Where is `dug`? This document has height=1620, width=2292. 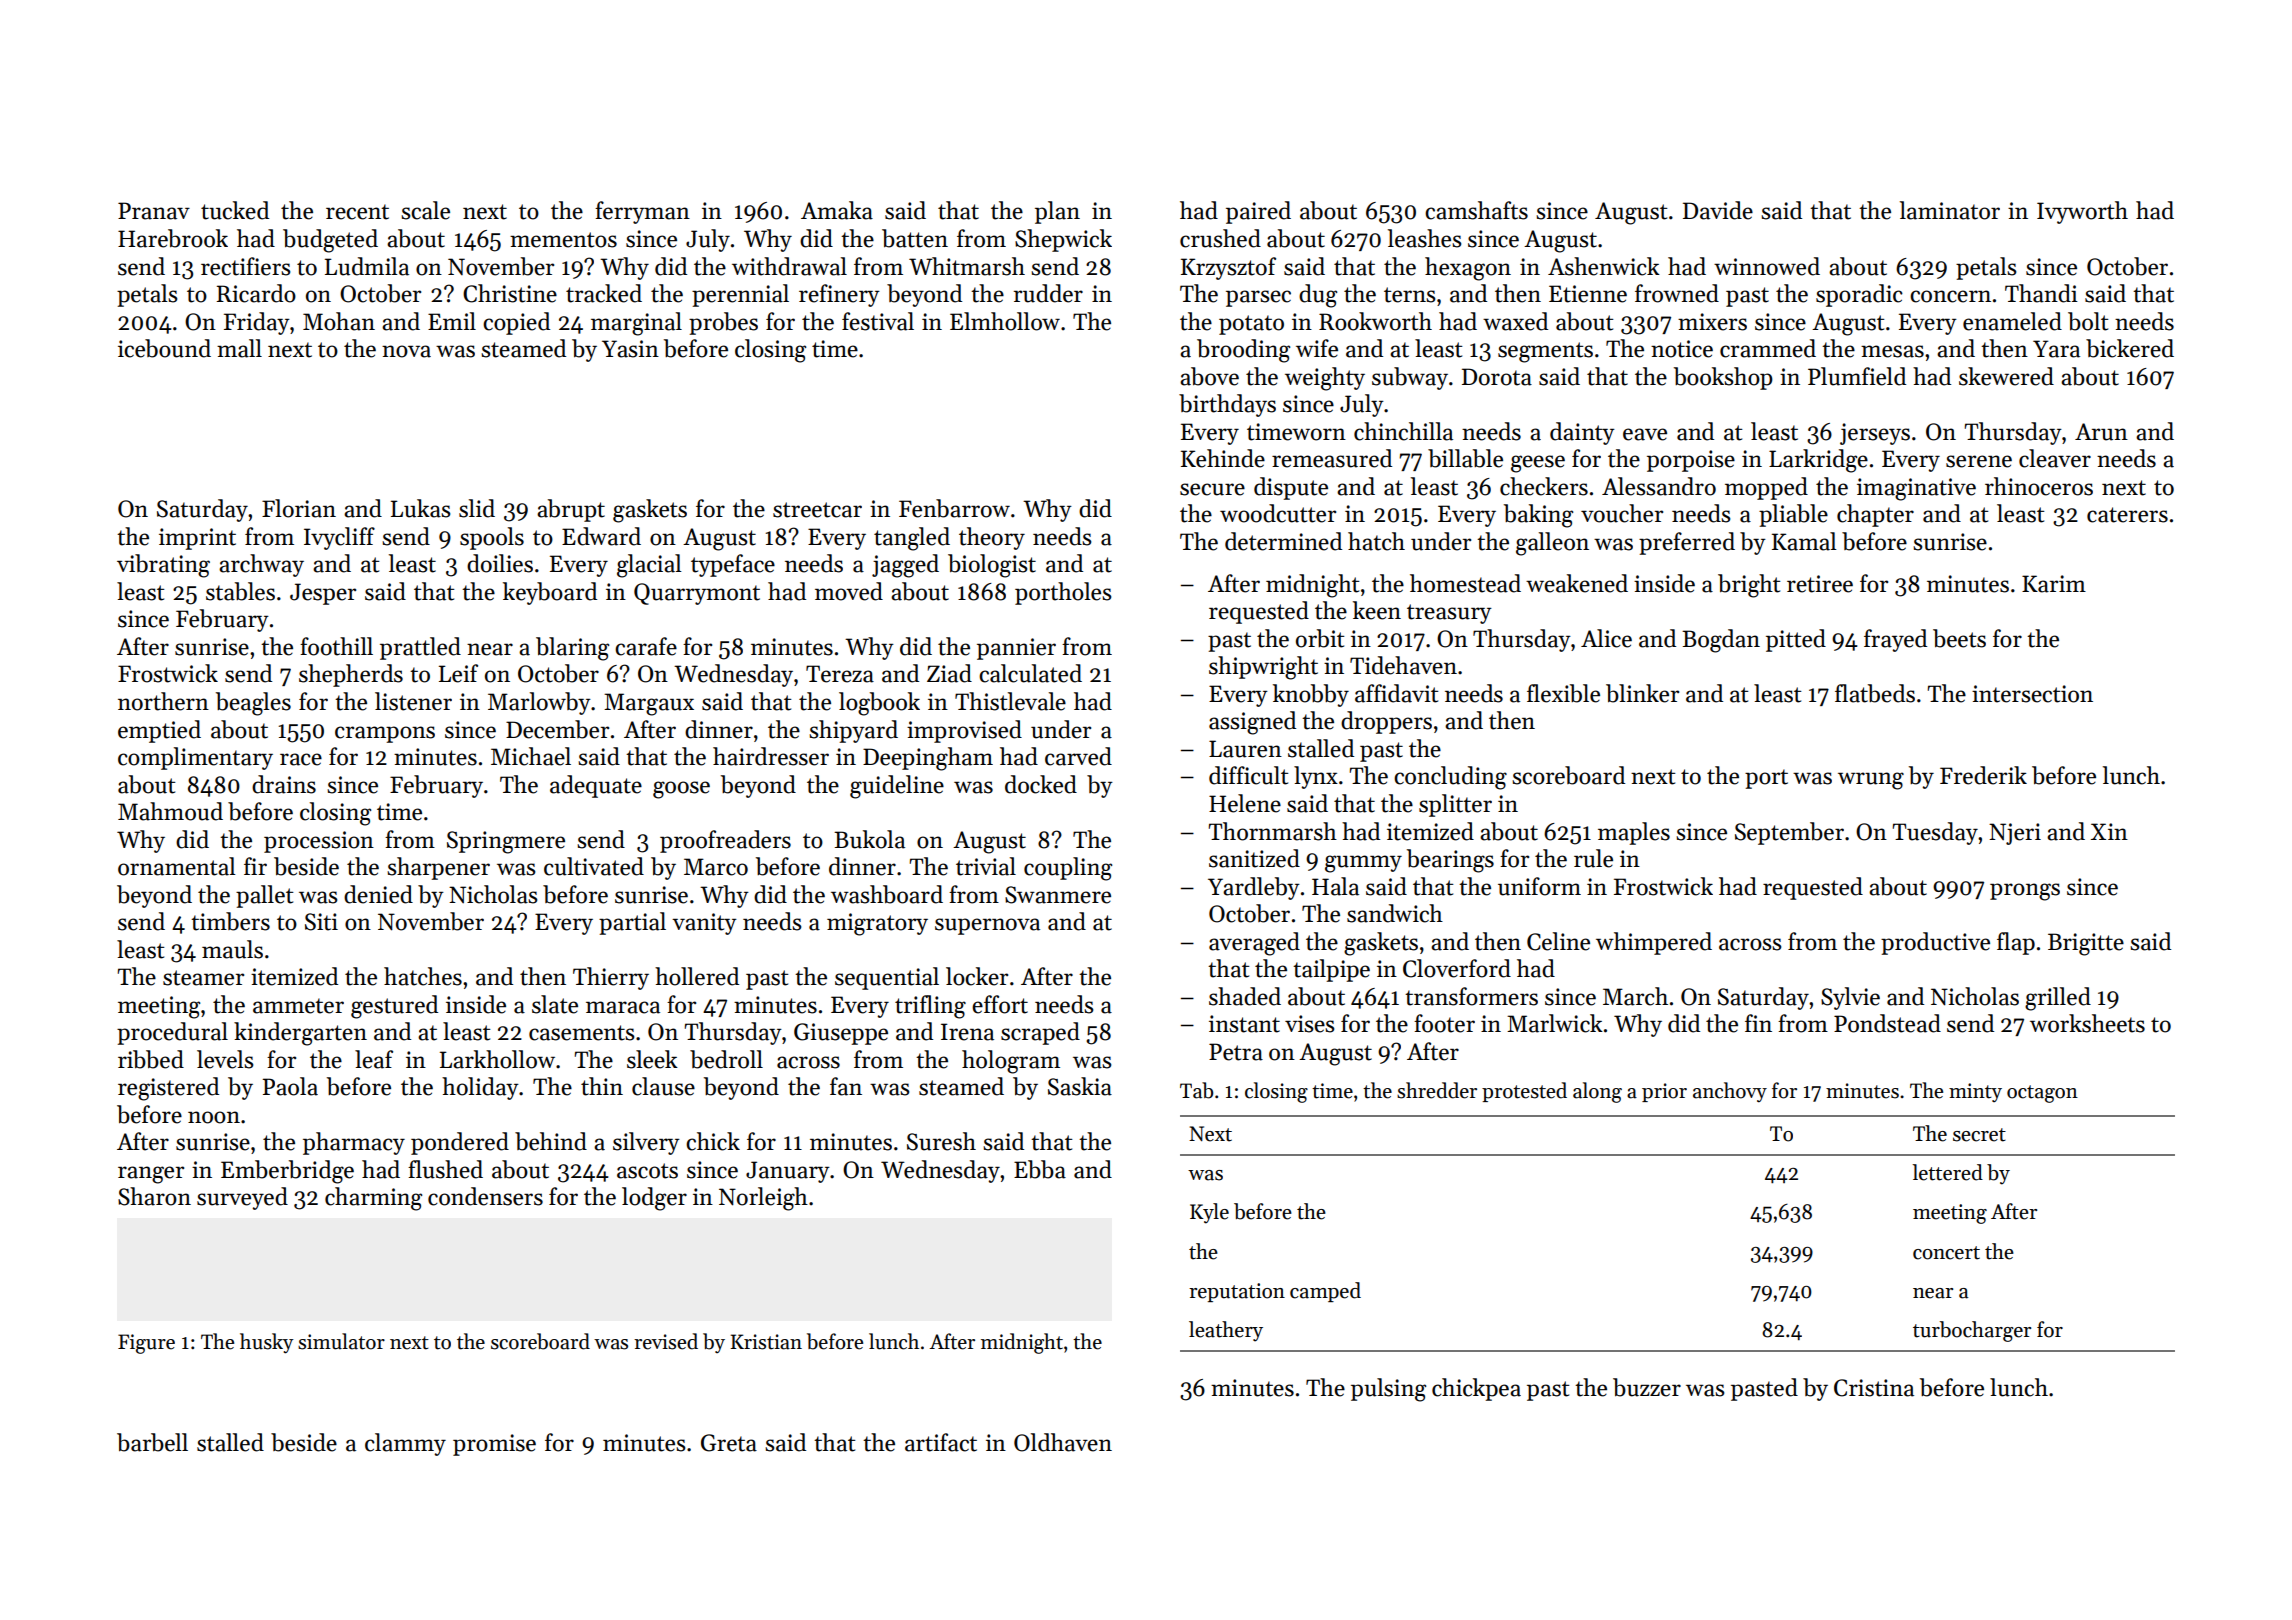
dug is located at coordinates (1318, 296).
